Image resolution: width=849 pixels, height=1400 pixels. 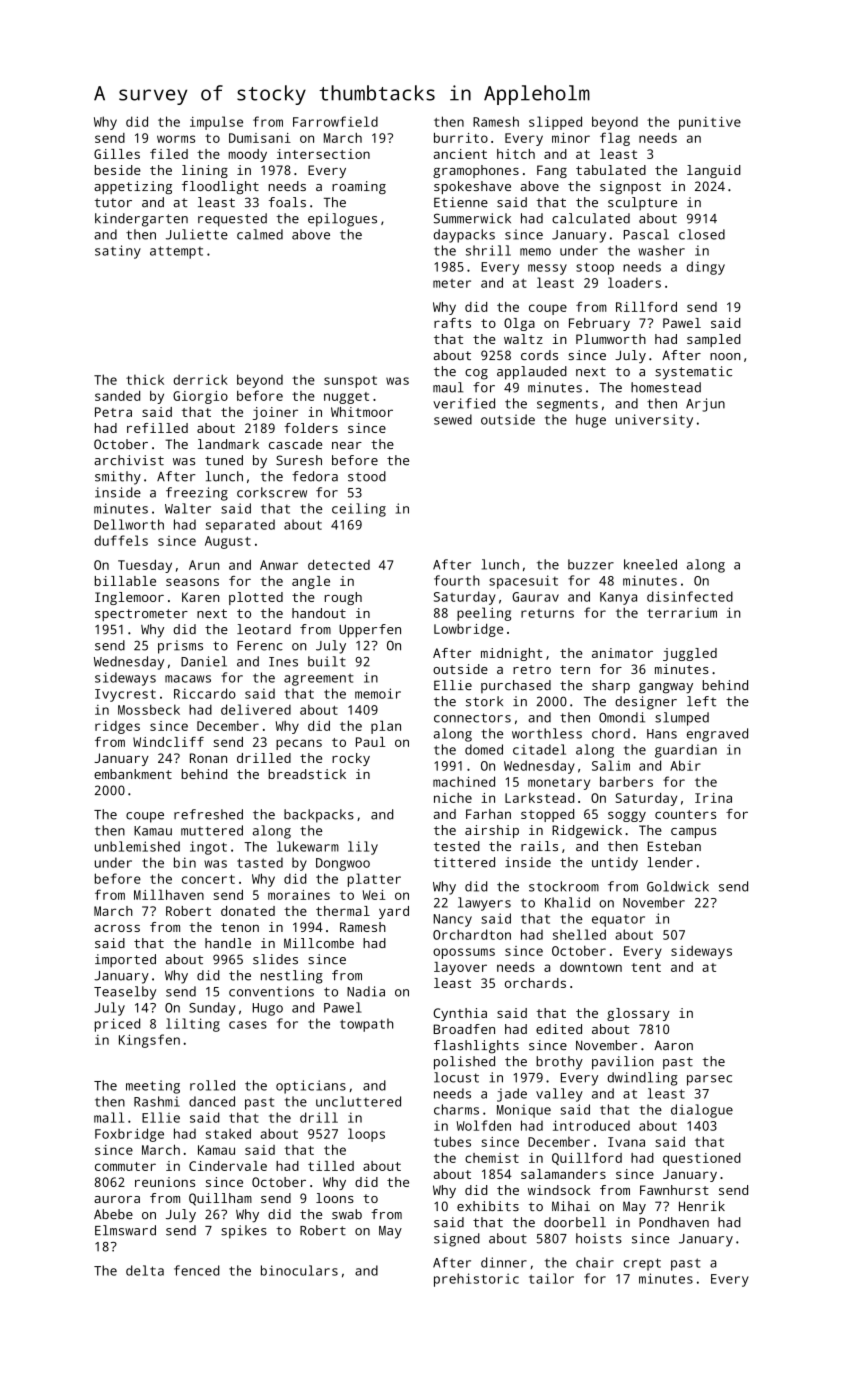 What do you see at coordinates (386, 727) in the screenshot?
I see `plan` at bounding box center [386, 727].
